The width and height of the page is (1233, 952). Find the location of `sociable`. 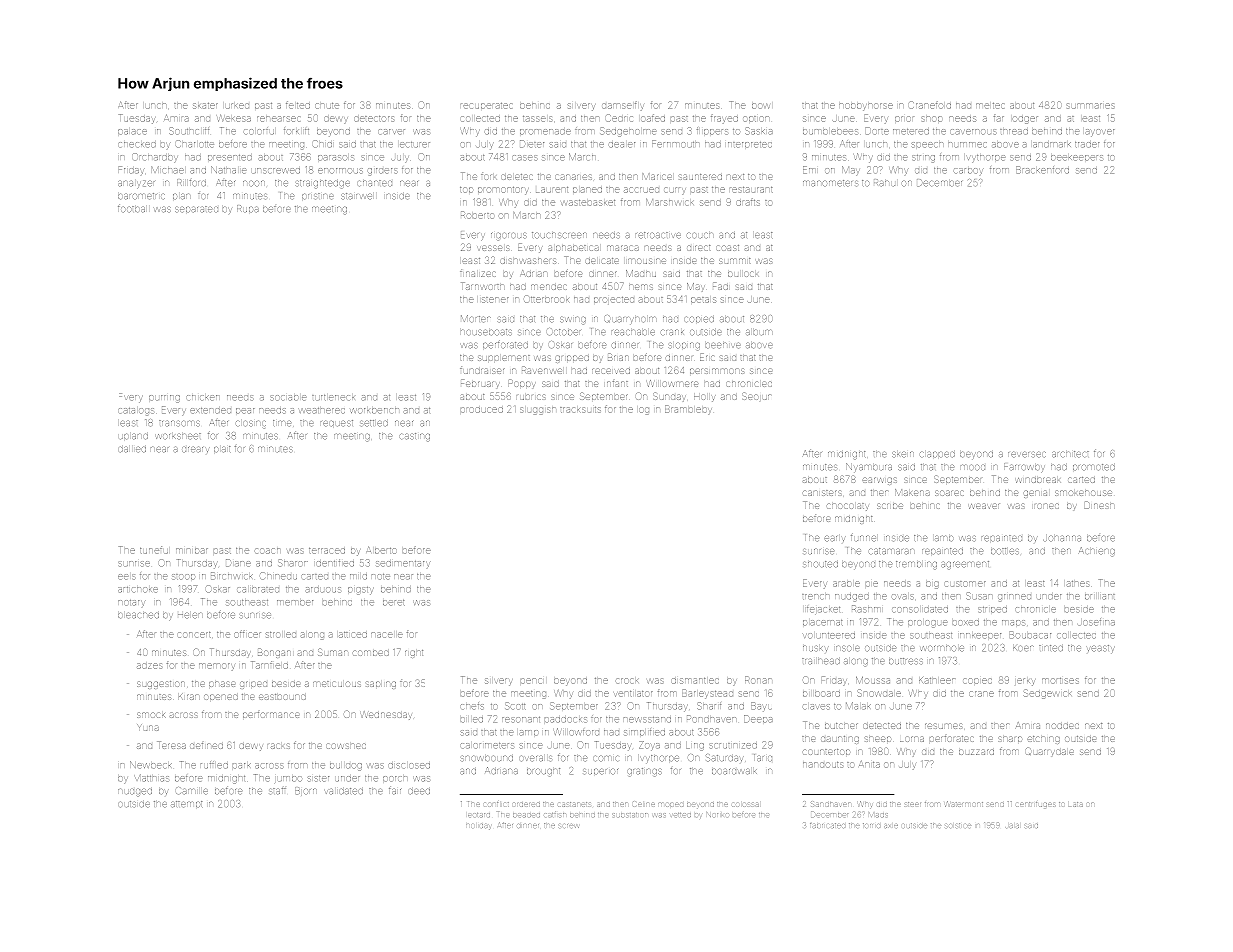

sociable is located at coordinates (288, 398).
